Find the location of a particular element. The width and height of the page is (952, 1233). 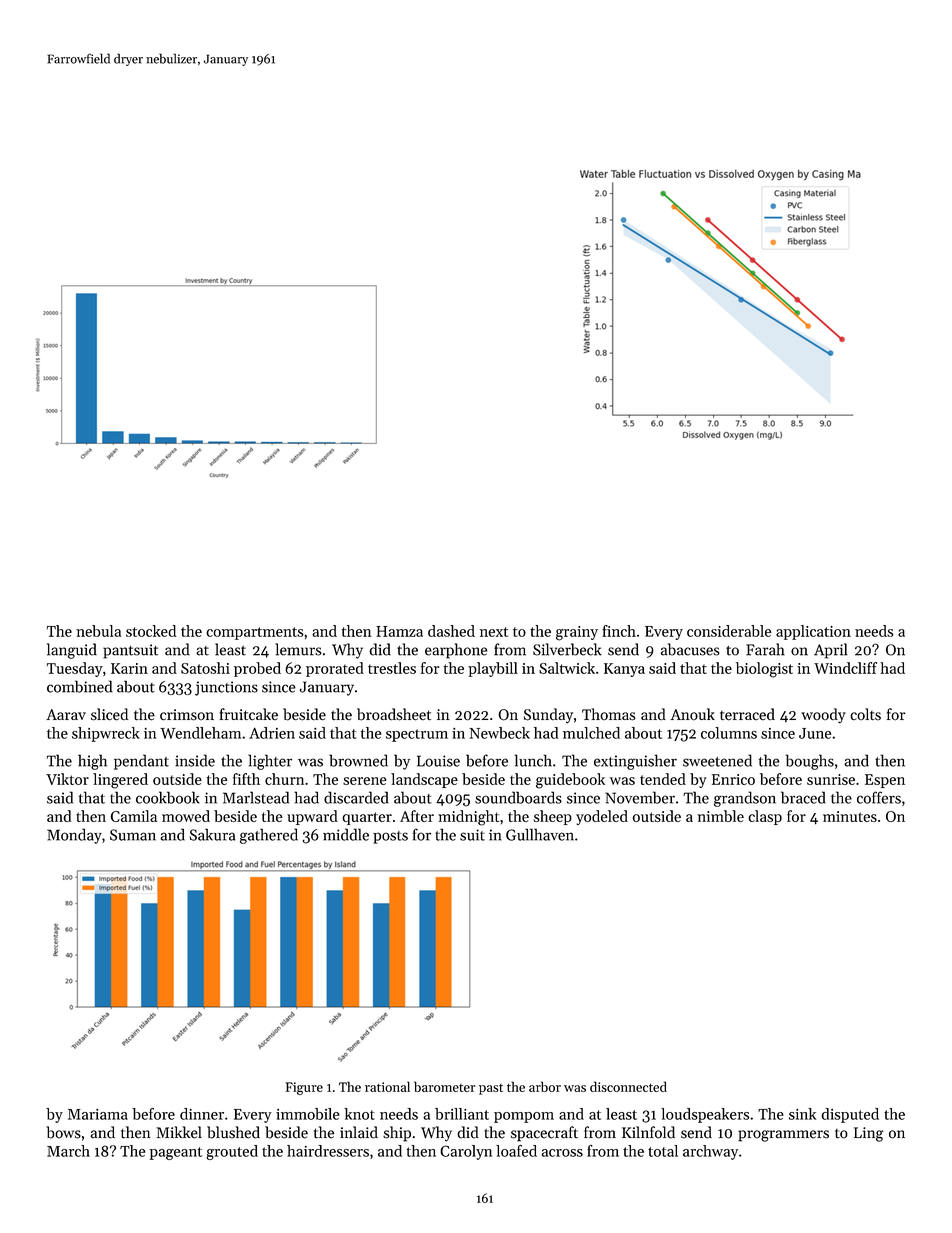

Mariama is located at coordinates (98, 1114).
